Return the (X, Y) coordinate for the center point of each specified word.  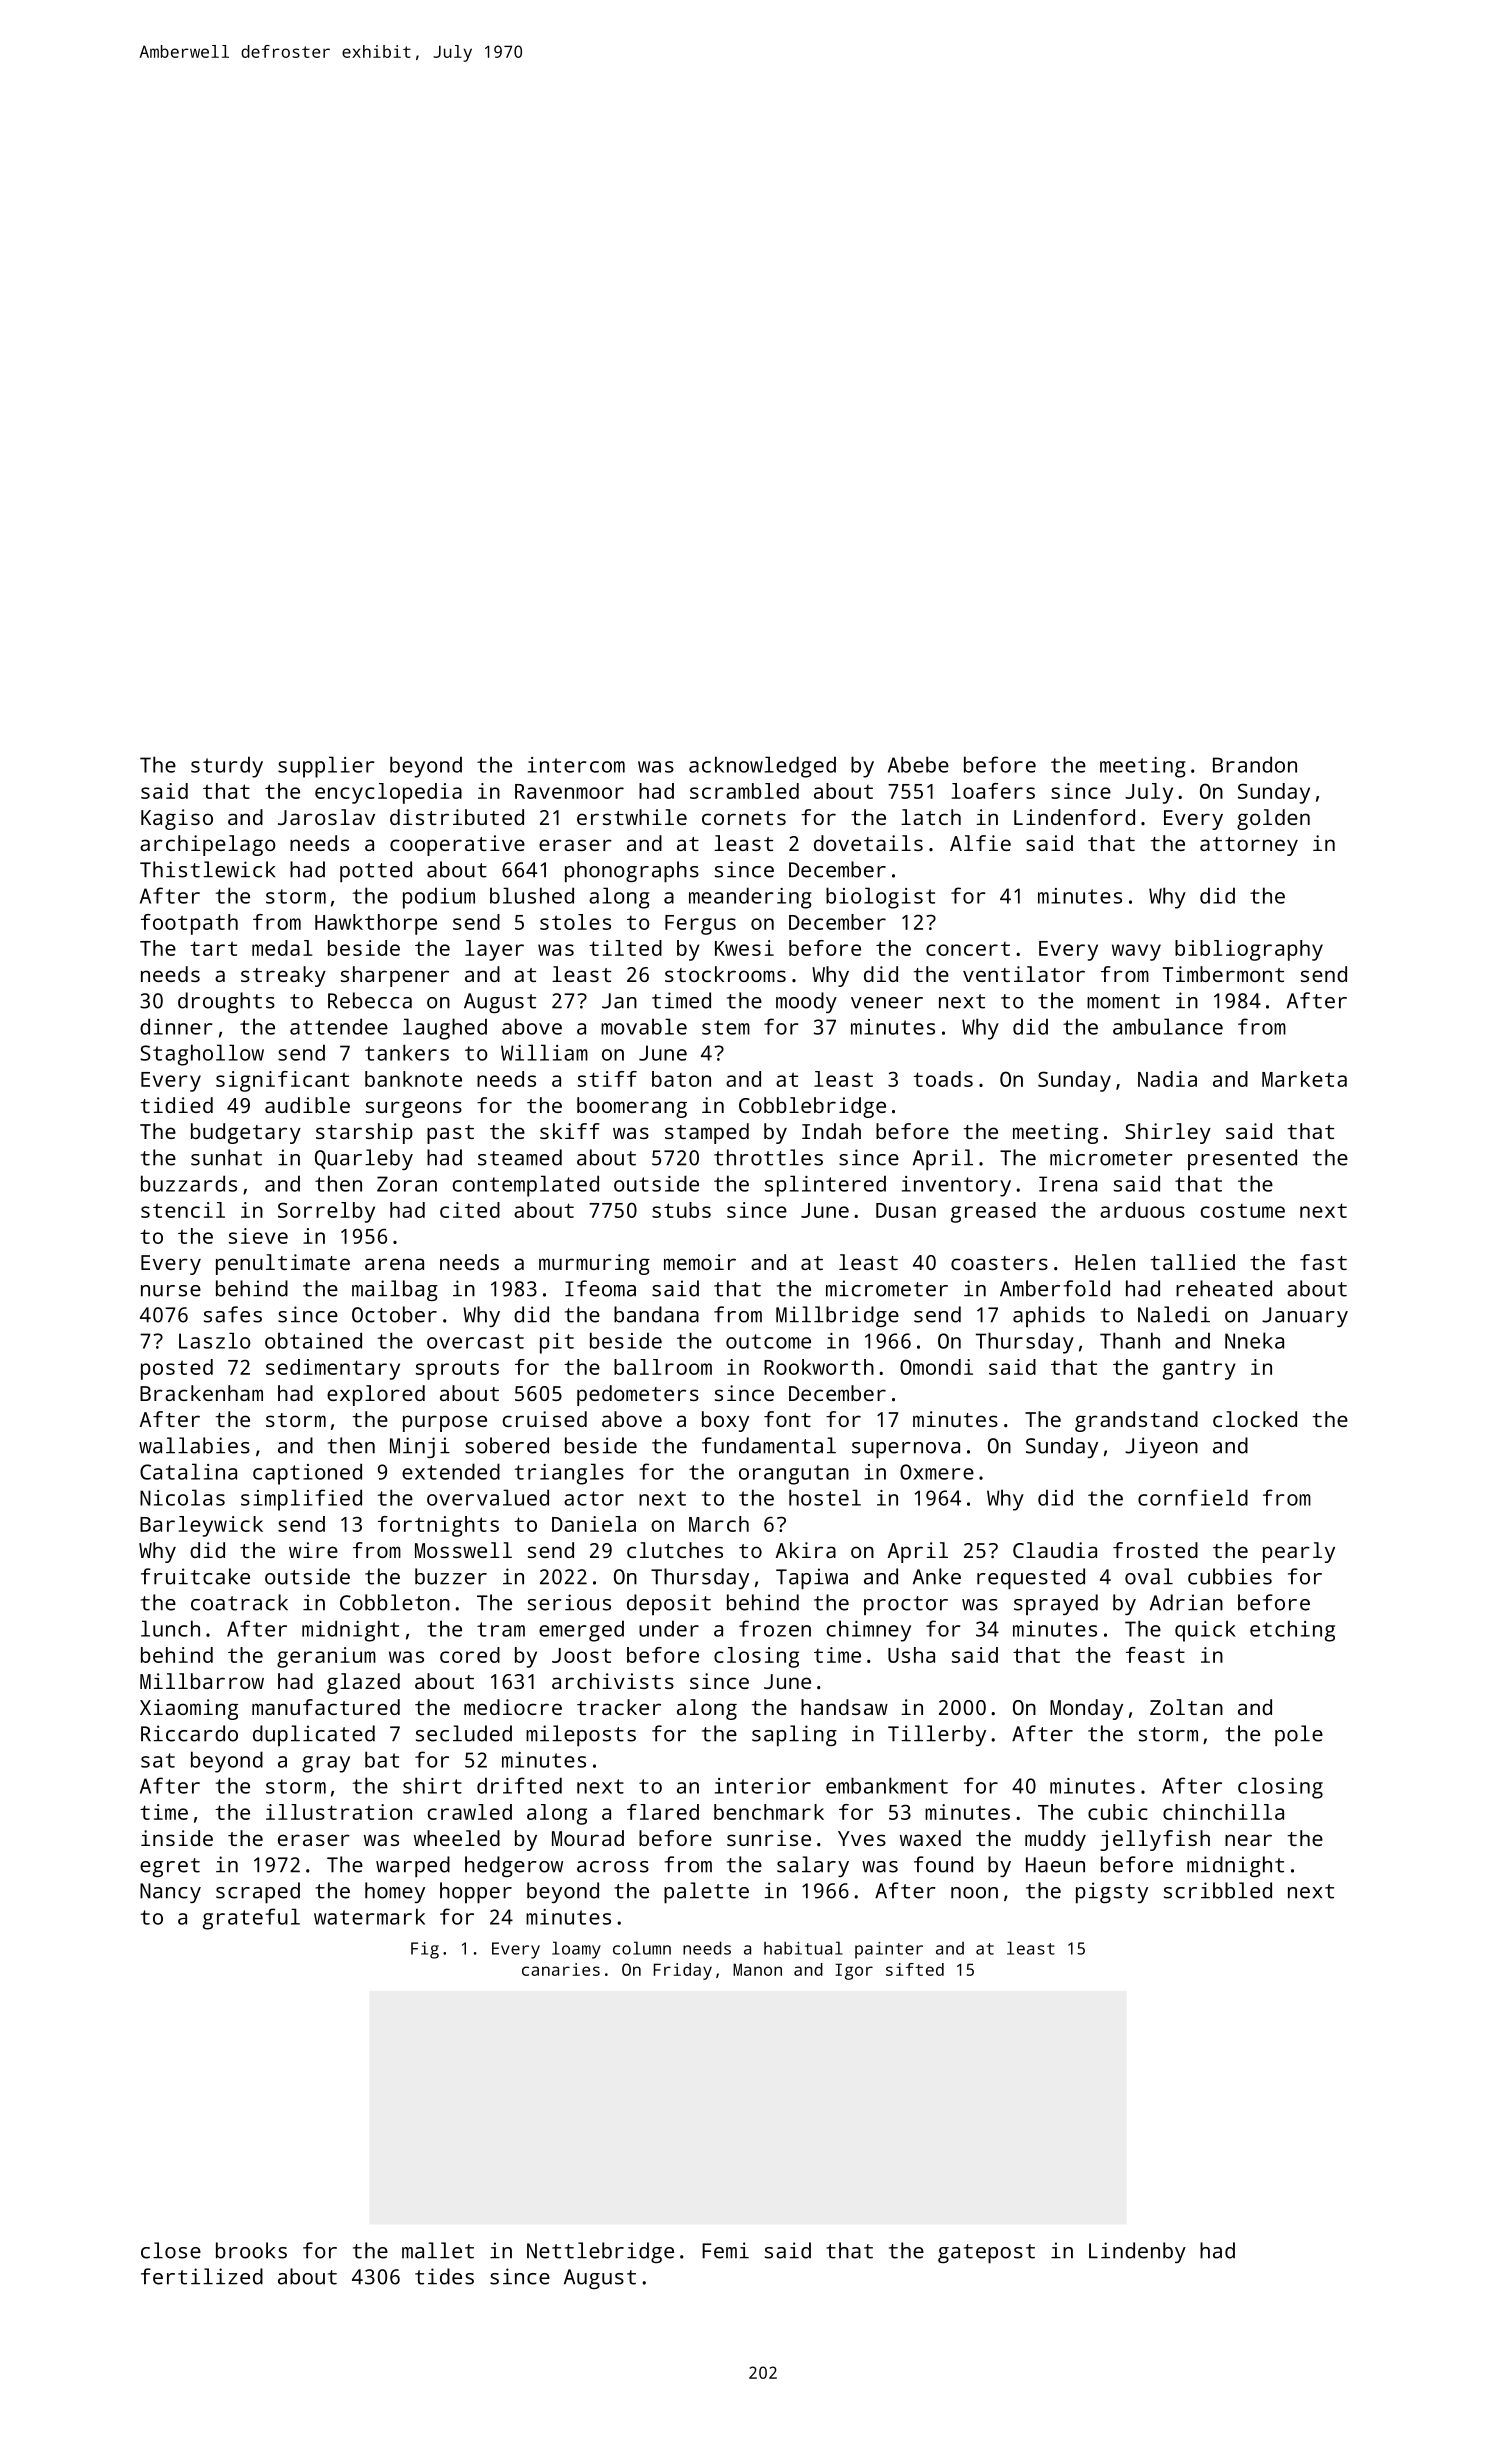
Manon (757, 1969)
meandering (750, 898)
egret (170, 1867)
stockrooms (725, 974)
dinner (176, 1026)
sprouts (457, 1370)
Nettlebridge (600, 2252)
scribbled (1218, 1890)
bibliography (1249, 950)
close (171, 2250)
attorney (1249, 846)
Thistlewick (207, 869)
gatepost (986, 2253)
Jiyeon (1161, 1447)
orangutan (794, 1475)
